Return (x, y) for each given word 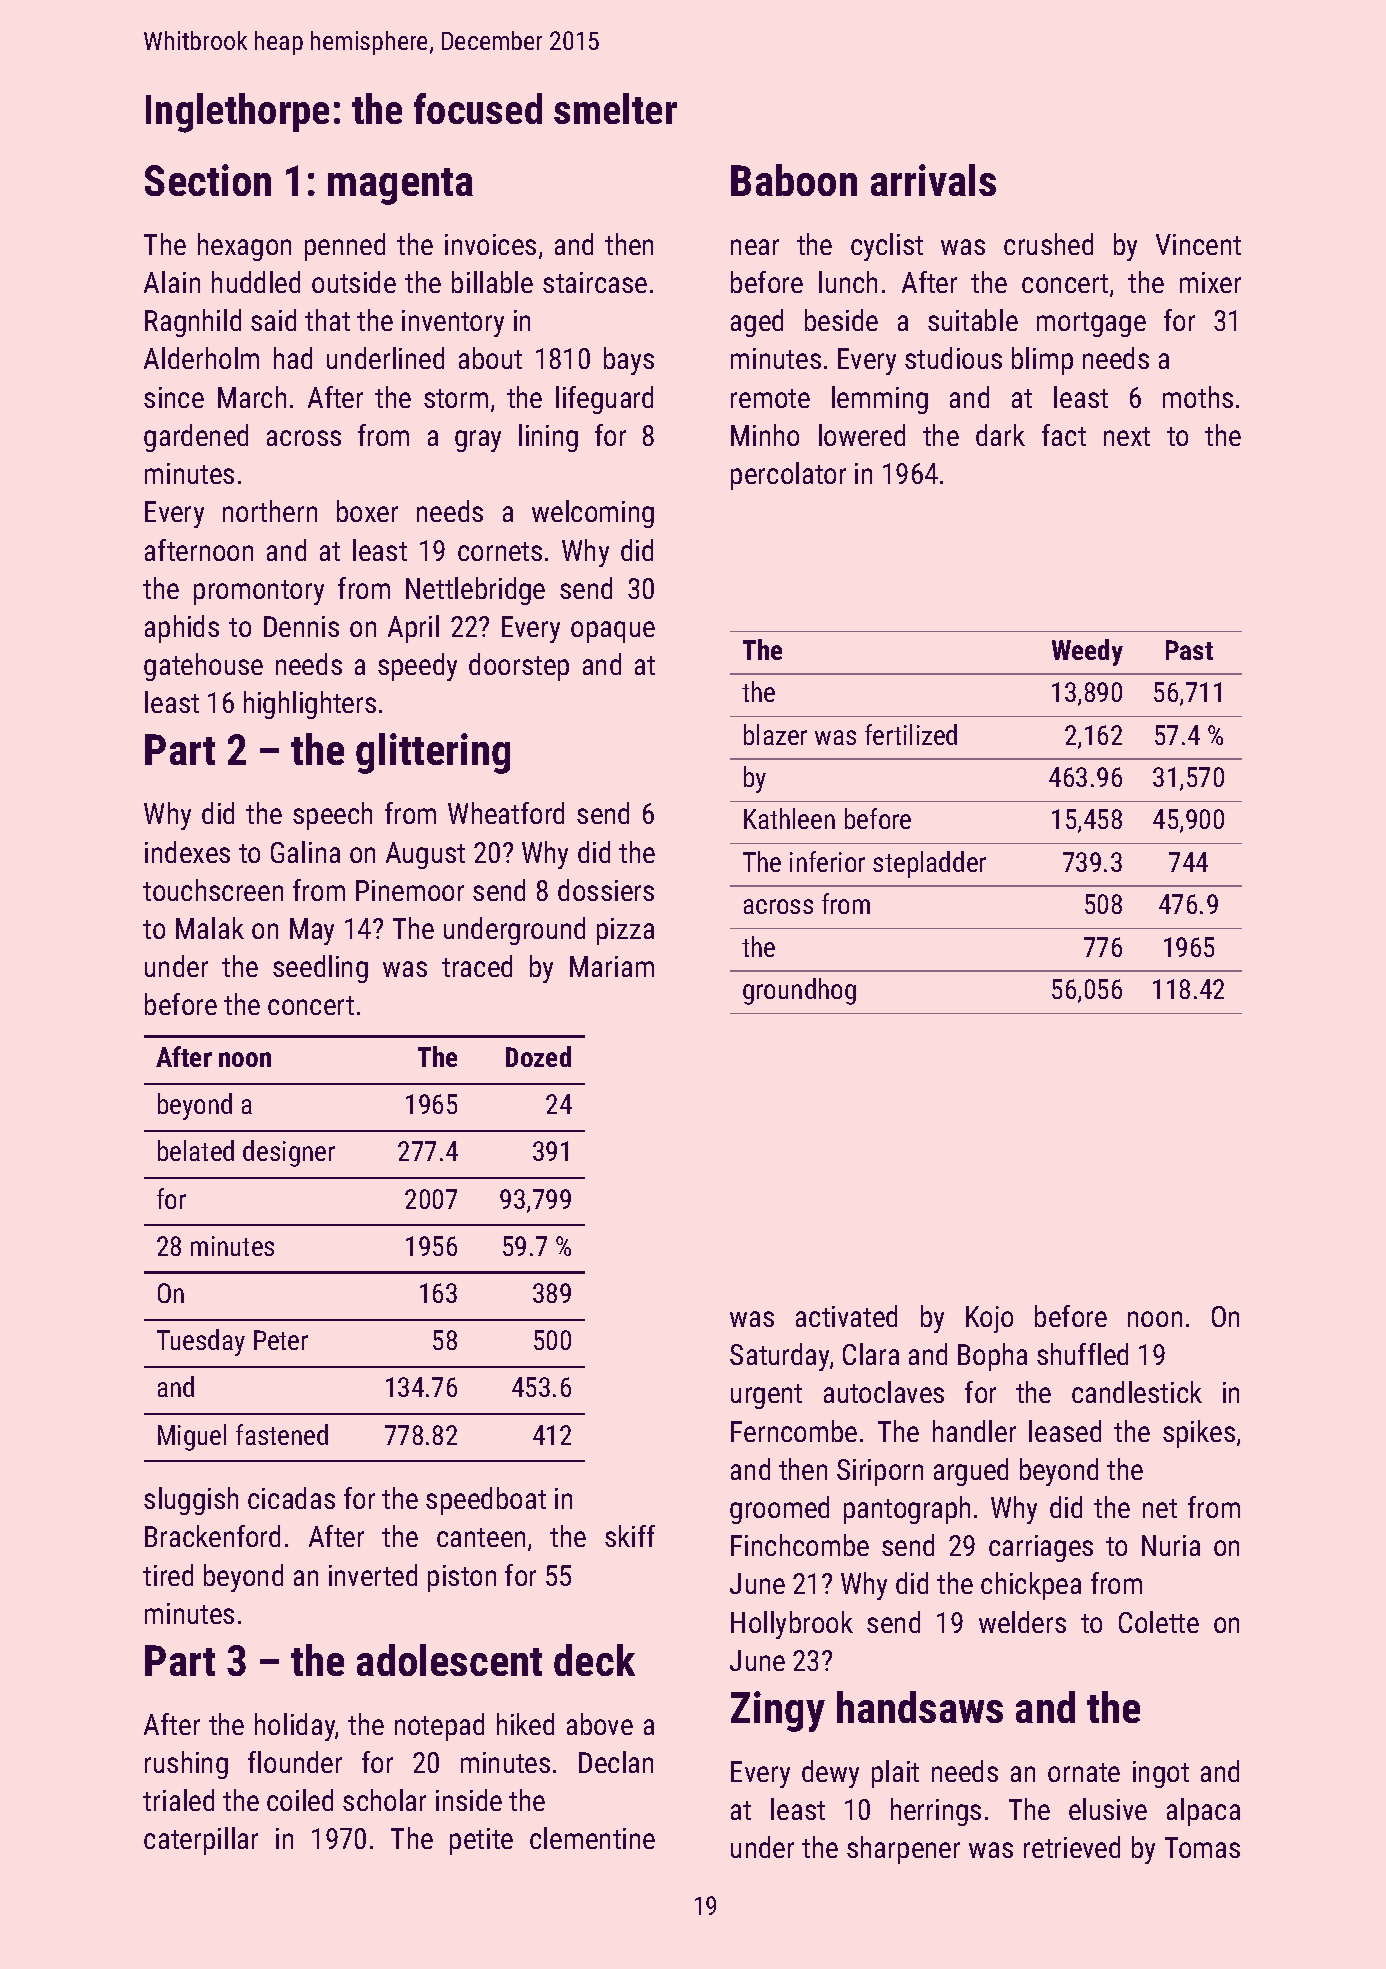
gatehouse (203, 667)
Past (1189, 650)
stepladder (929, 864)
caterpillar (201, 1841)
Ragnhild (193, 323)
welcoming (593, 514)
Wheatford (506, 813)
